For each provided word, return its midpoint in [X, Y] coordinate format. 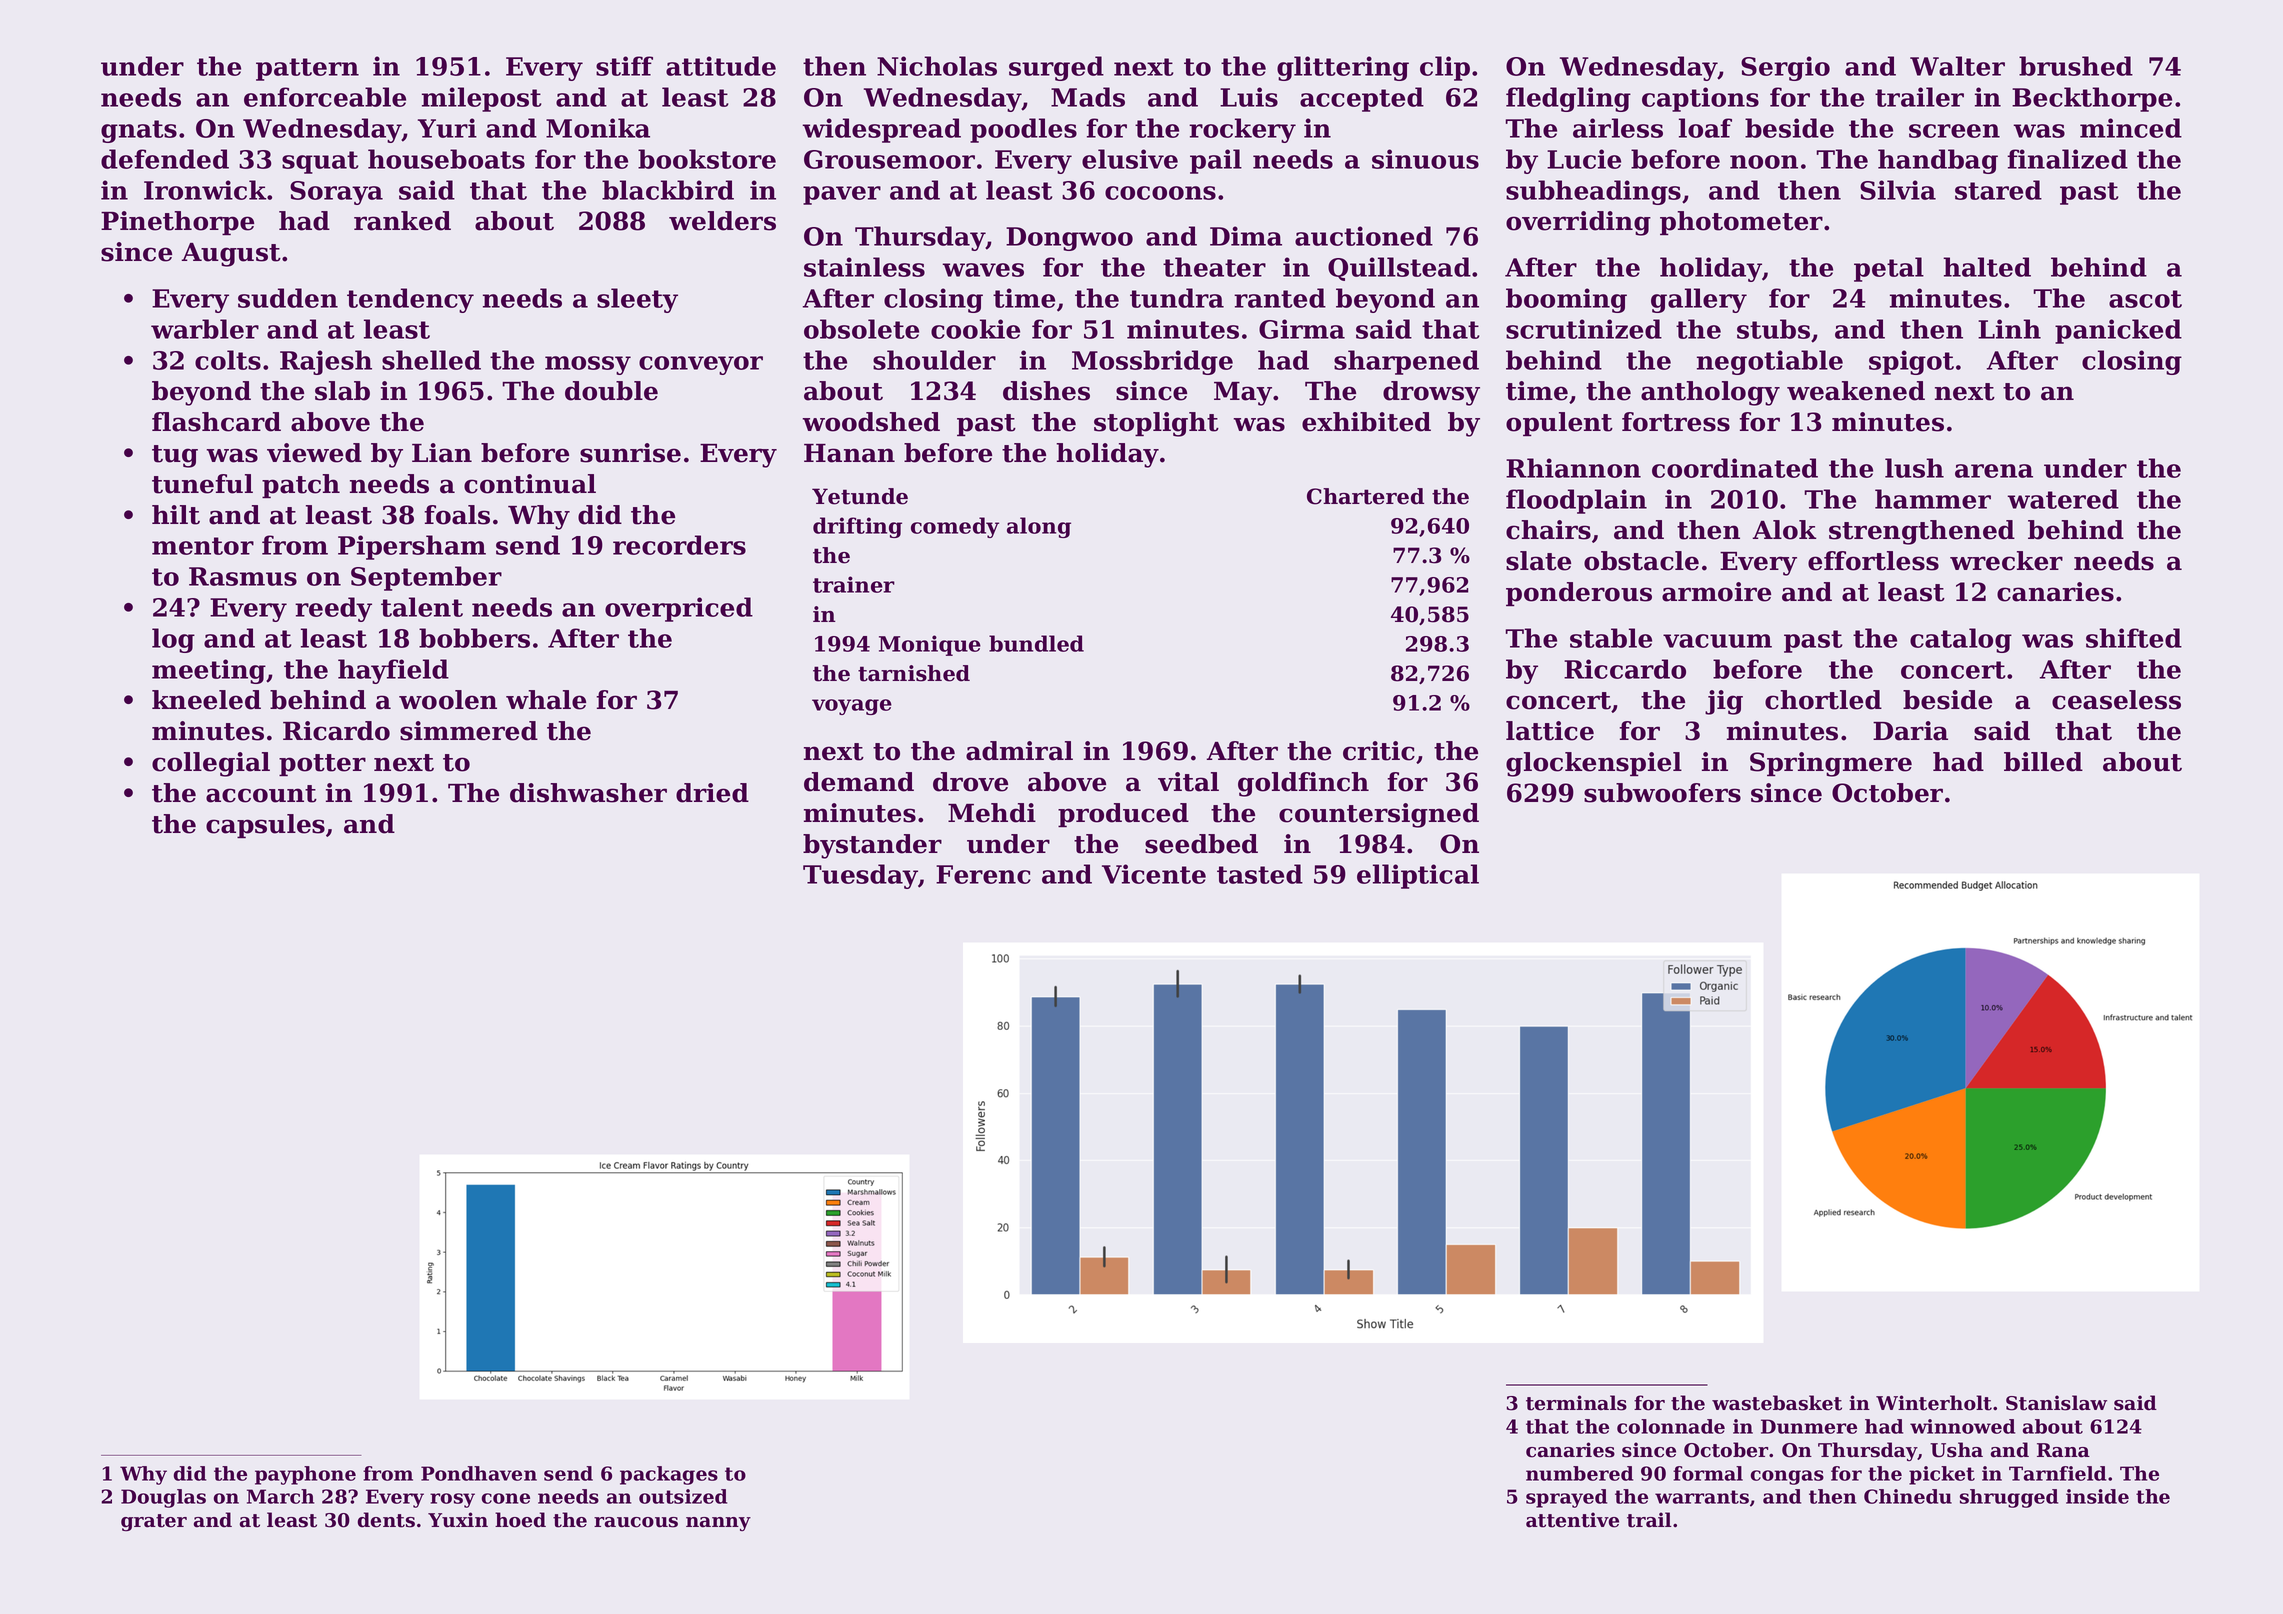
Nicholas [937, 66]
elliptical [1418, 876]
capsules [265, 826]
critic [1379, 751]
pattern [307, 69]
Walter [1957, 66]
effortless [1873, 561]
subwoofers [1662, 793]
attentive [1572, 1520]
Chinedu [1908, 1496]
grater [154, 1523]
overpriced [679, 609]
